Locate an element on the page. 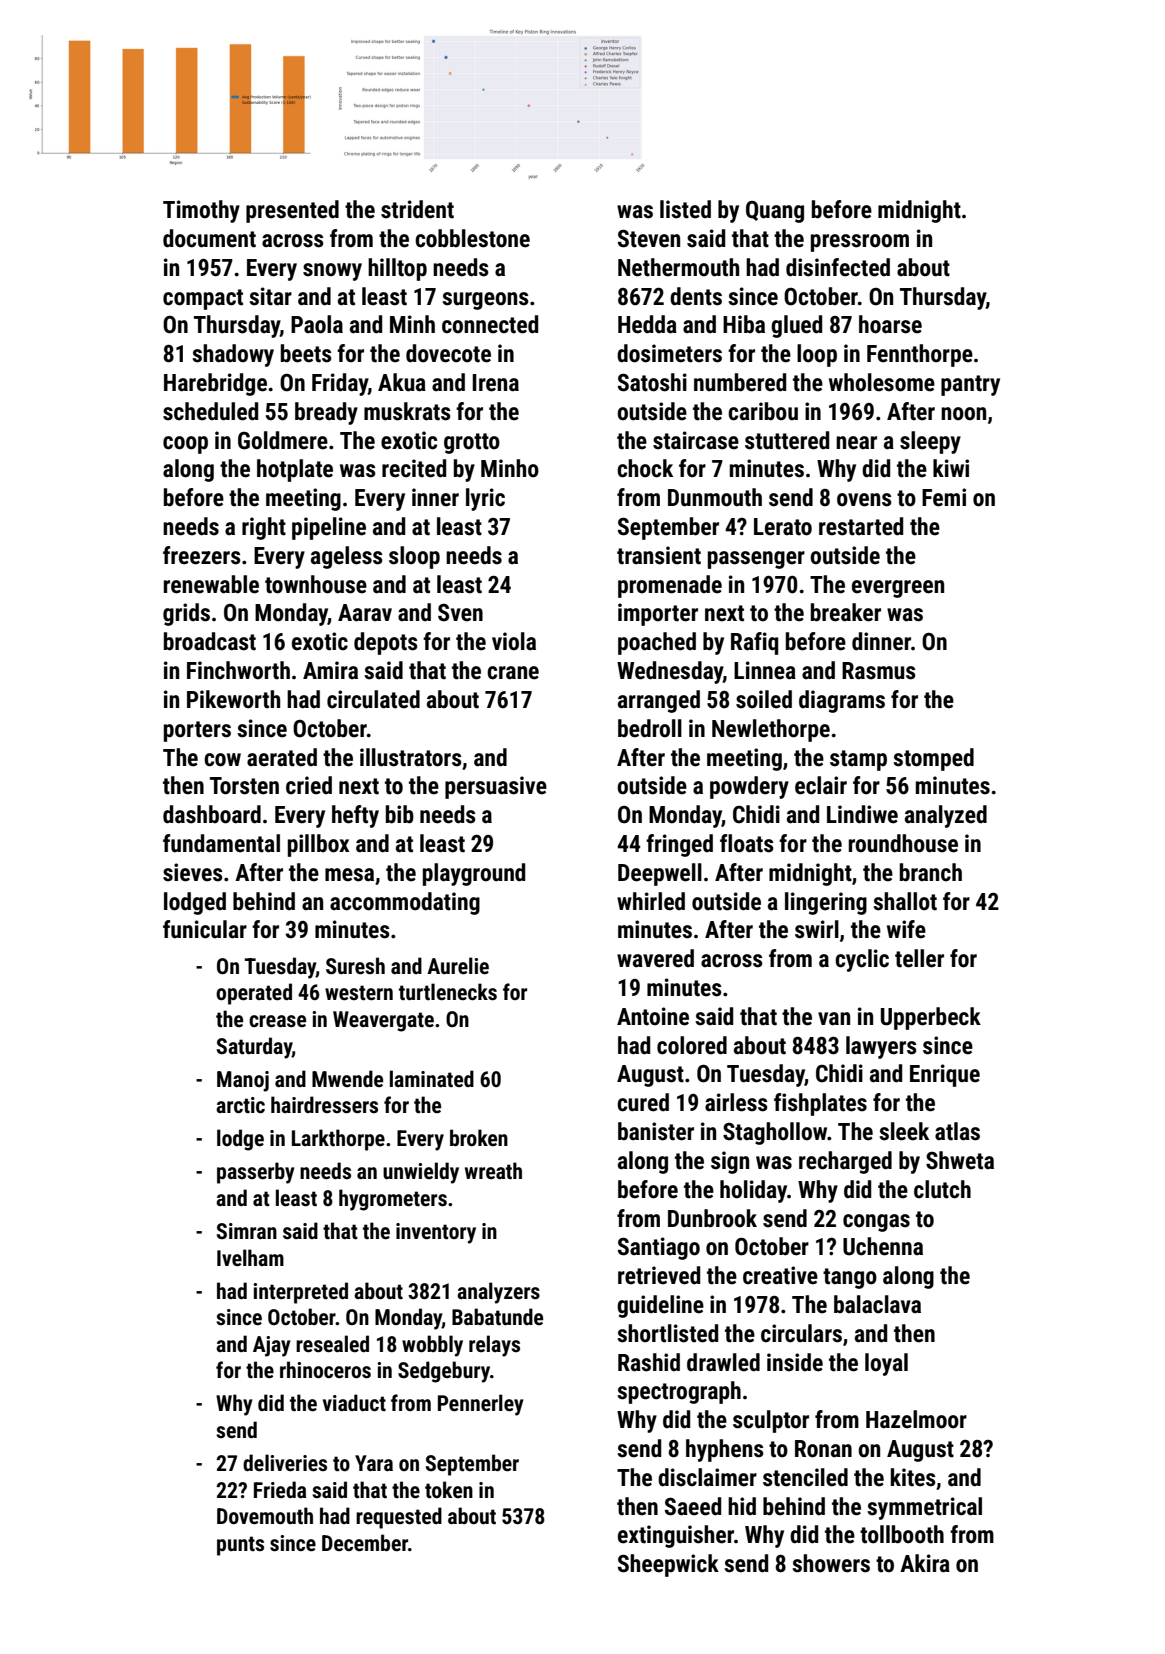  Satoshi is located at coordinates (652, 382).
